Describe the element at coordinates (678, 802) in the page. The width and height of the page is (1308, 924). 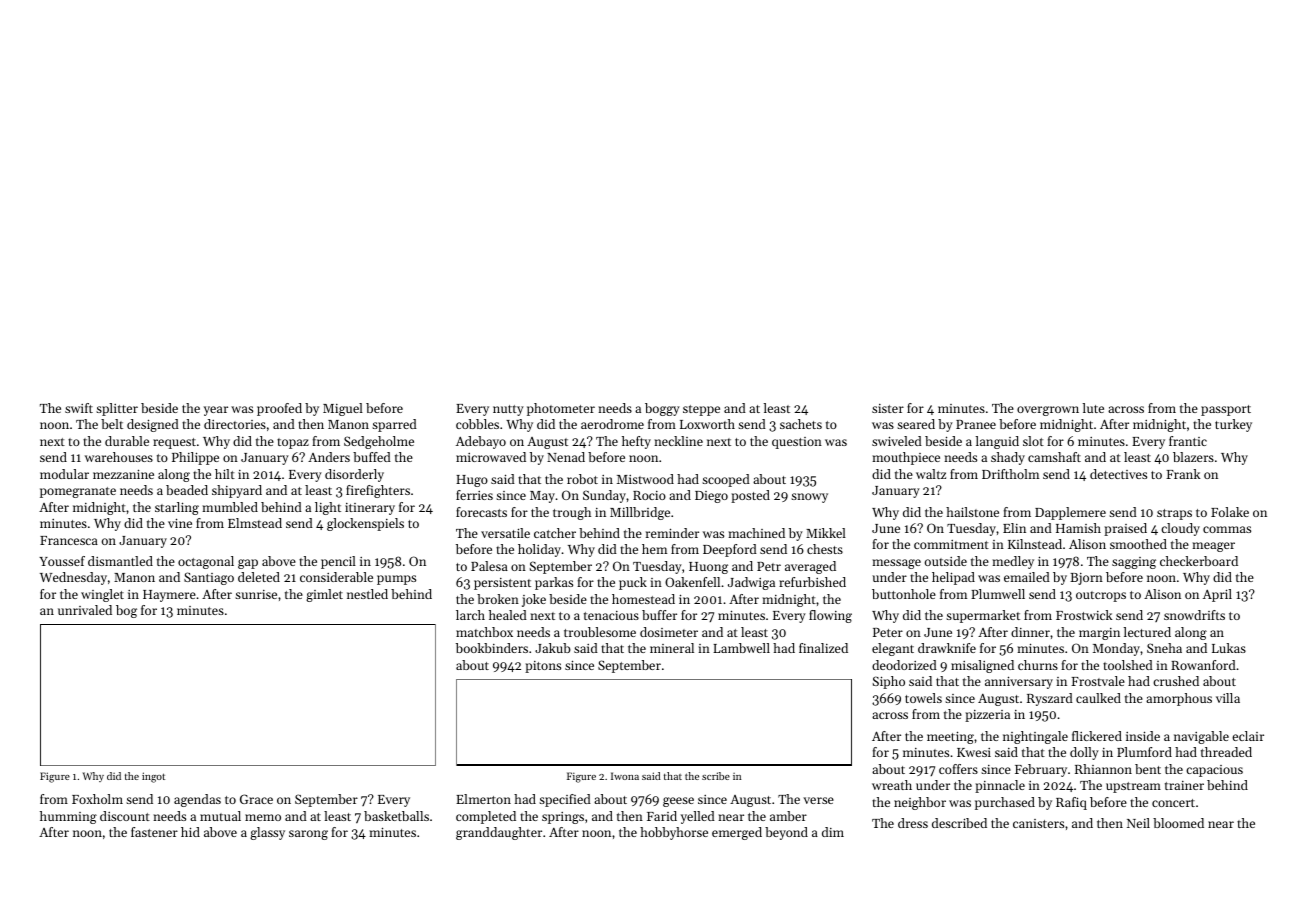
I see `geese` at that location.
